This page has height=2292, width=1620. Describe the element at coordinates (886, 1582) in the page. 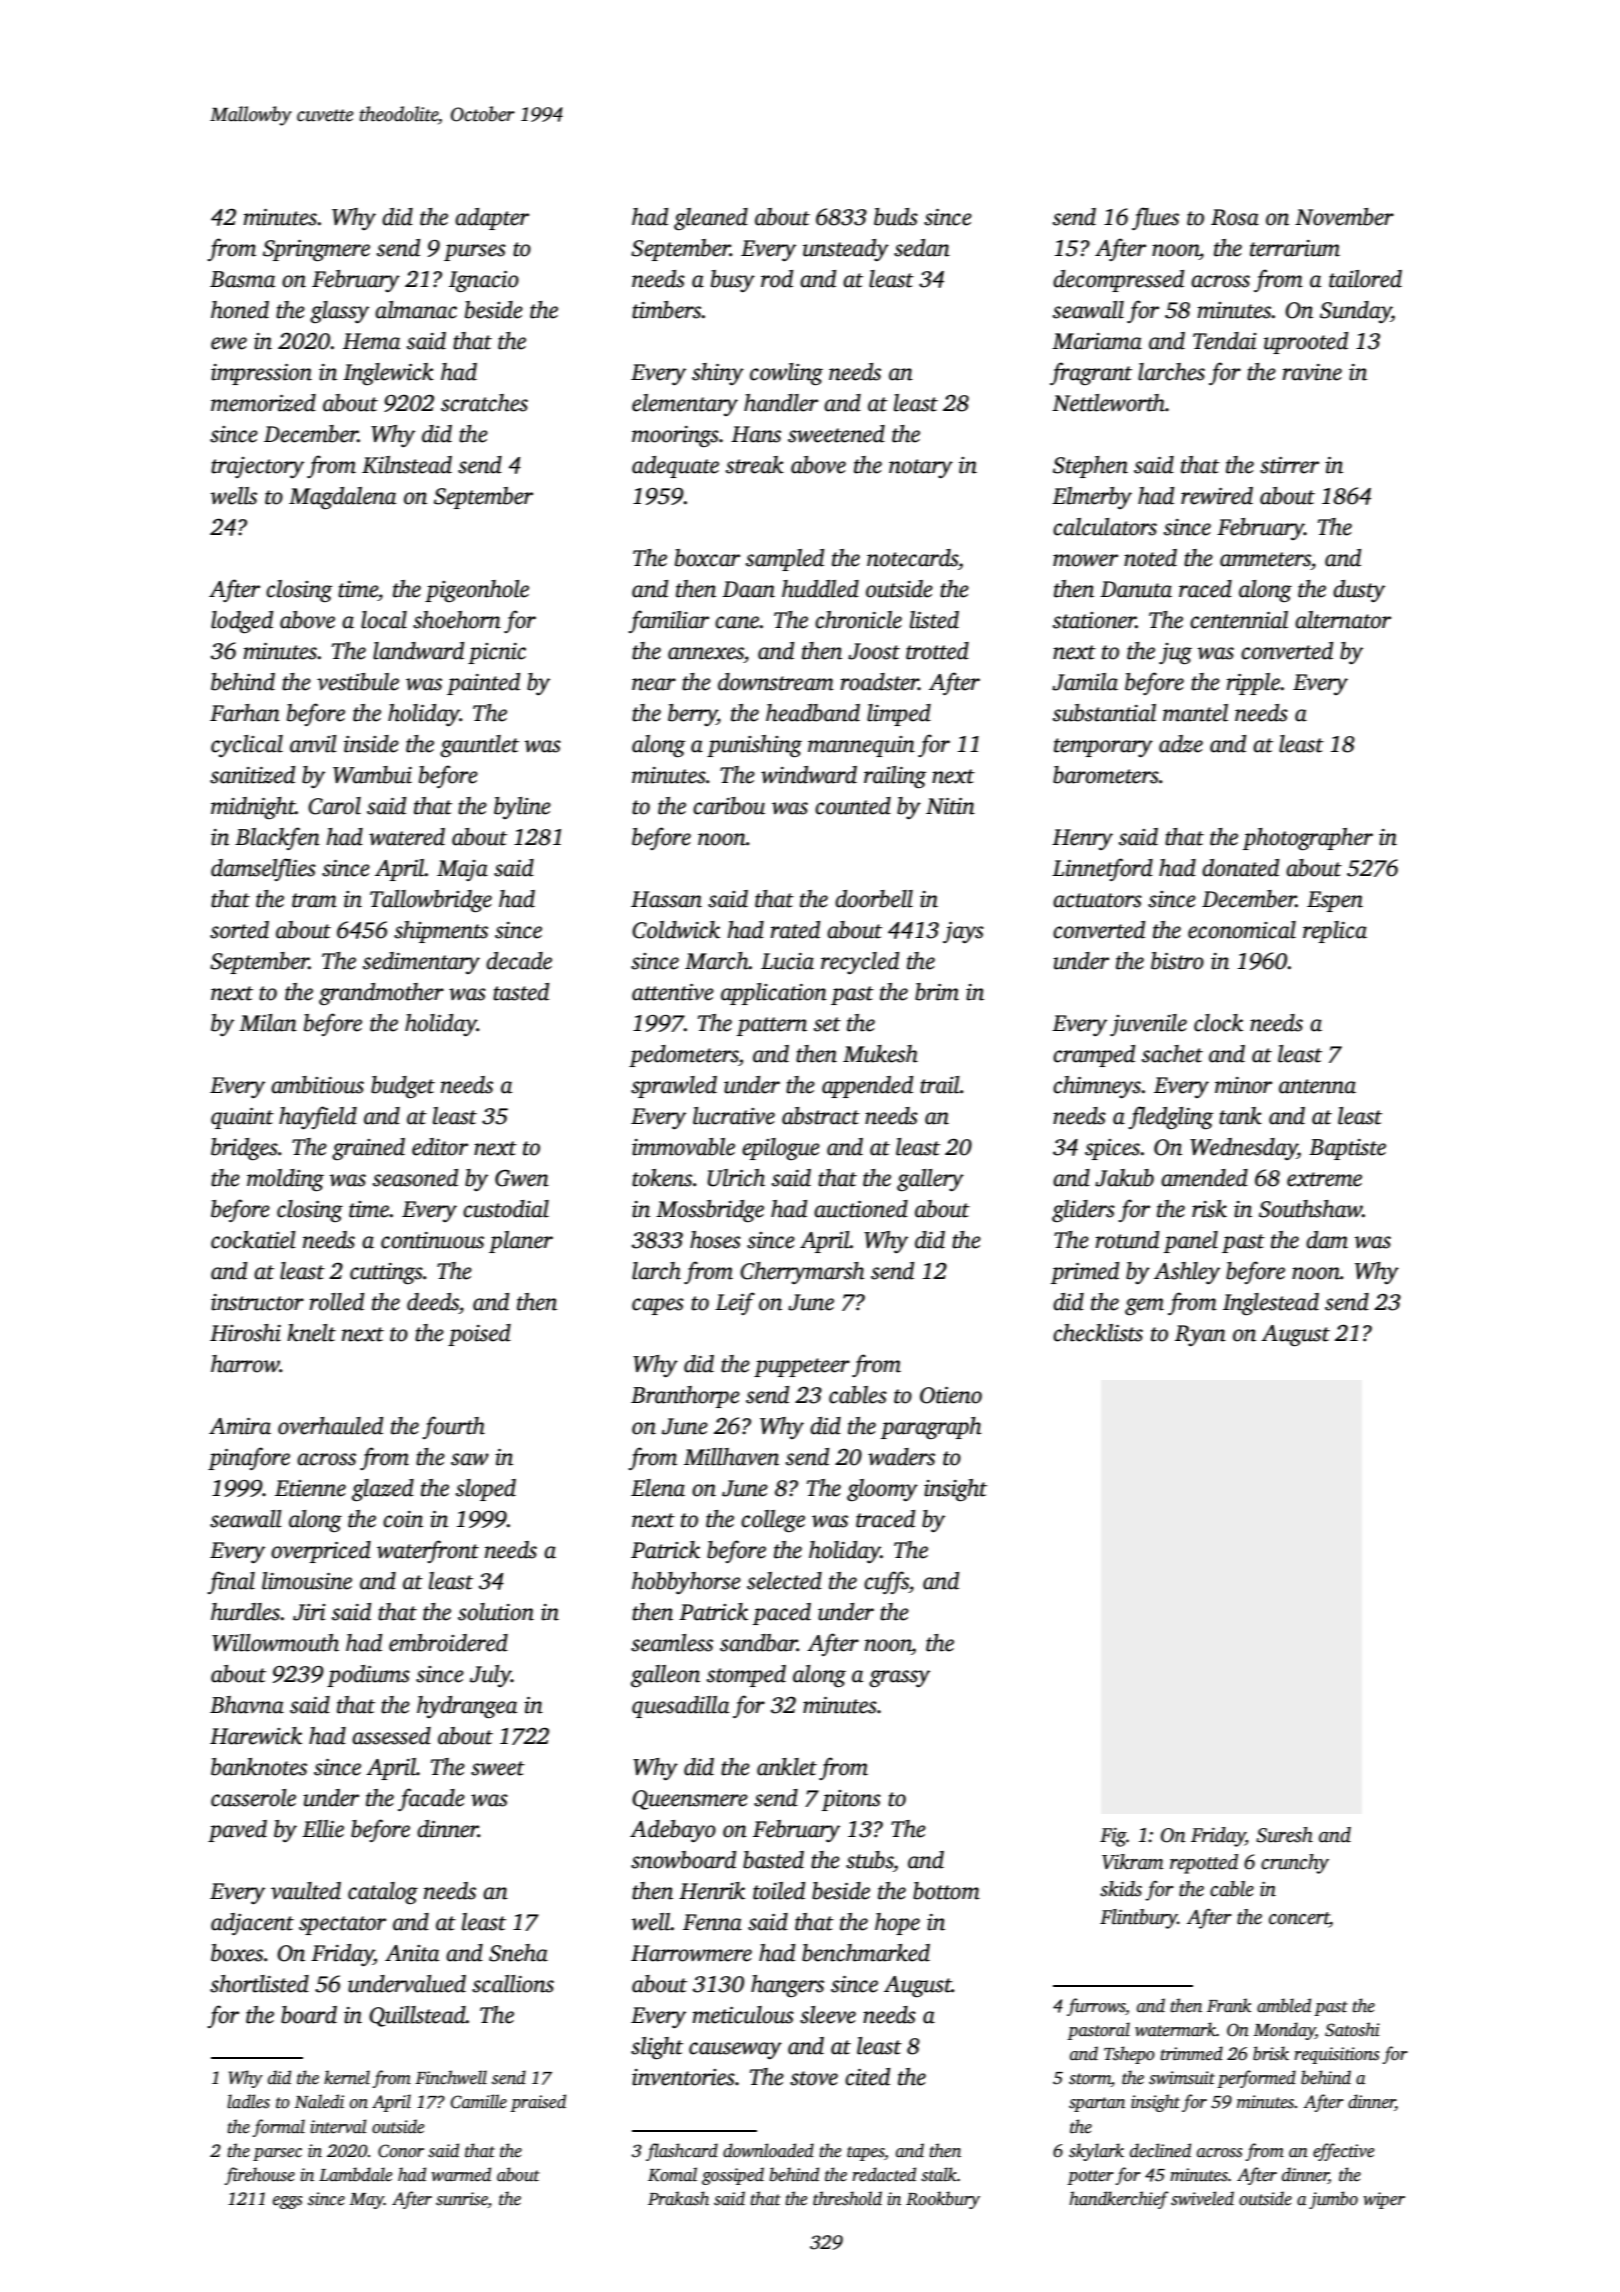

I see `cuffs` at that location.
